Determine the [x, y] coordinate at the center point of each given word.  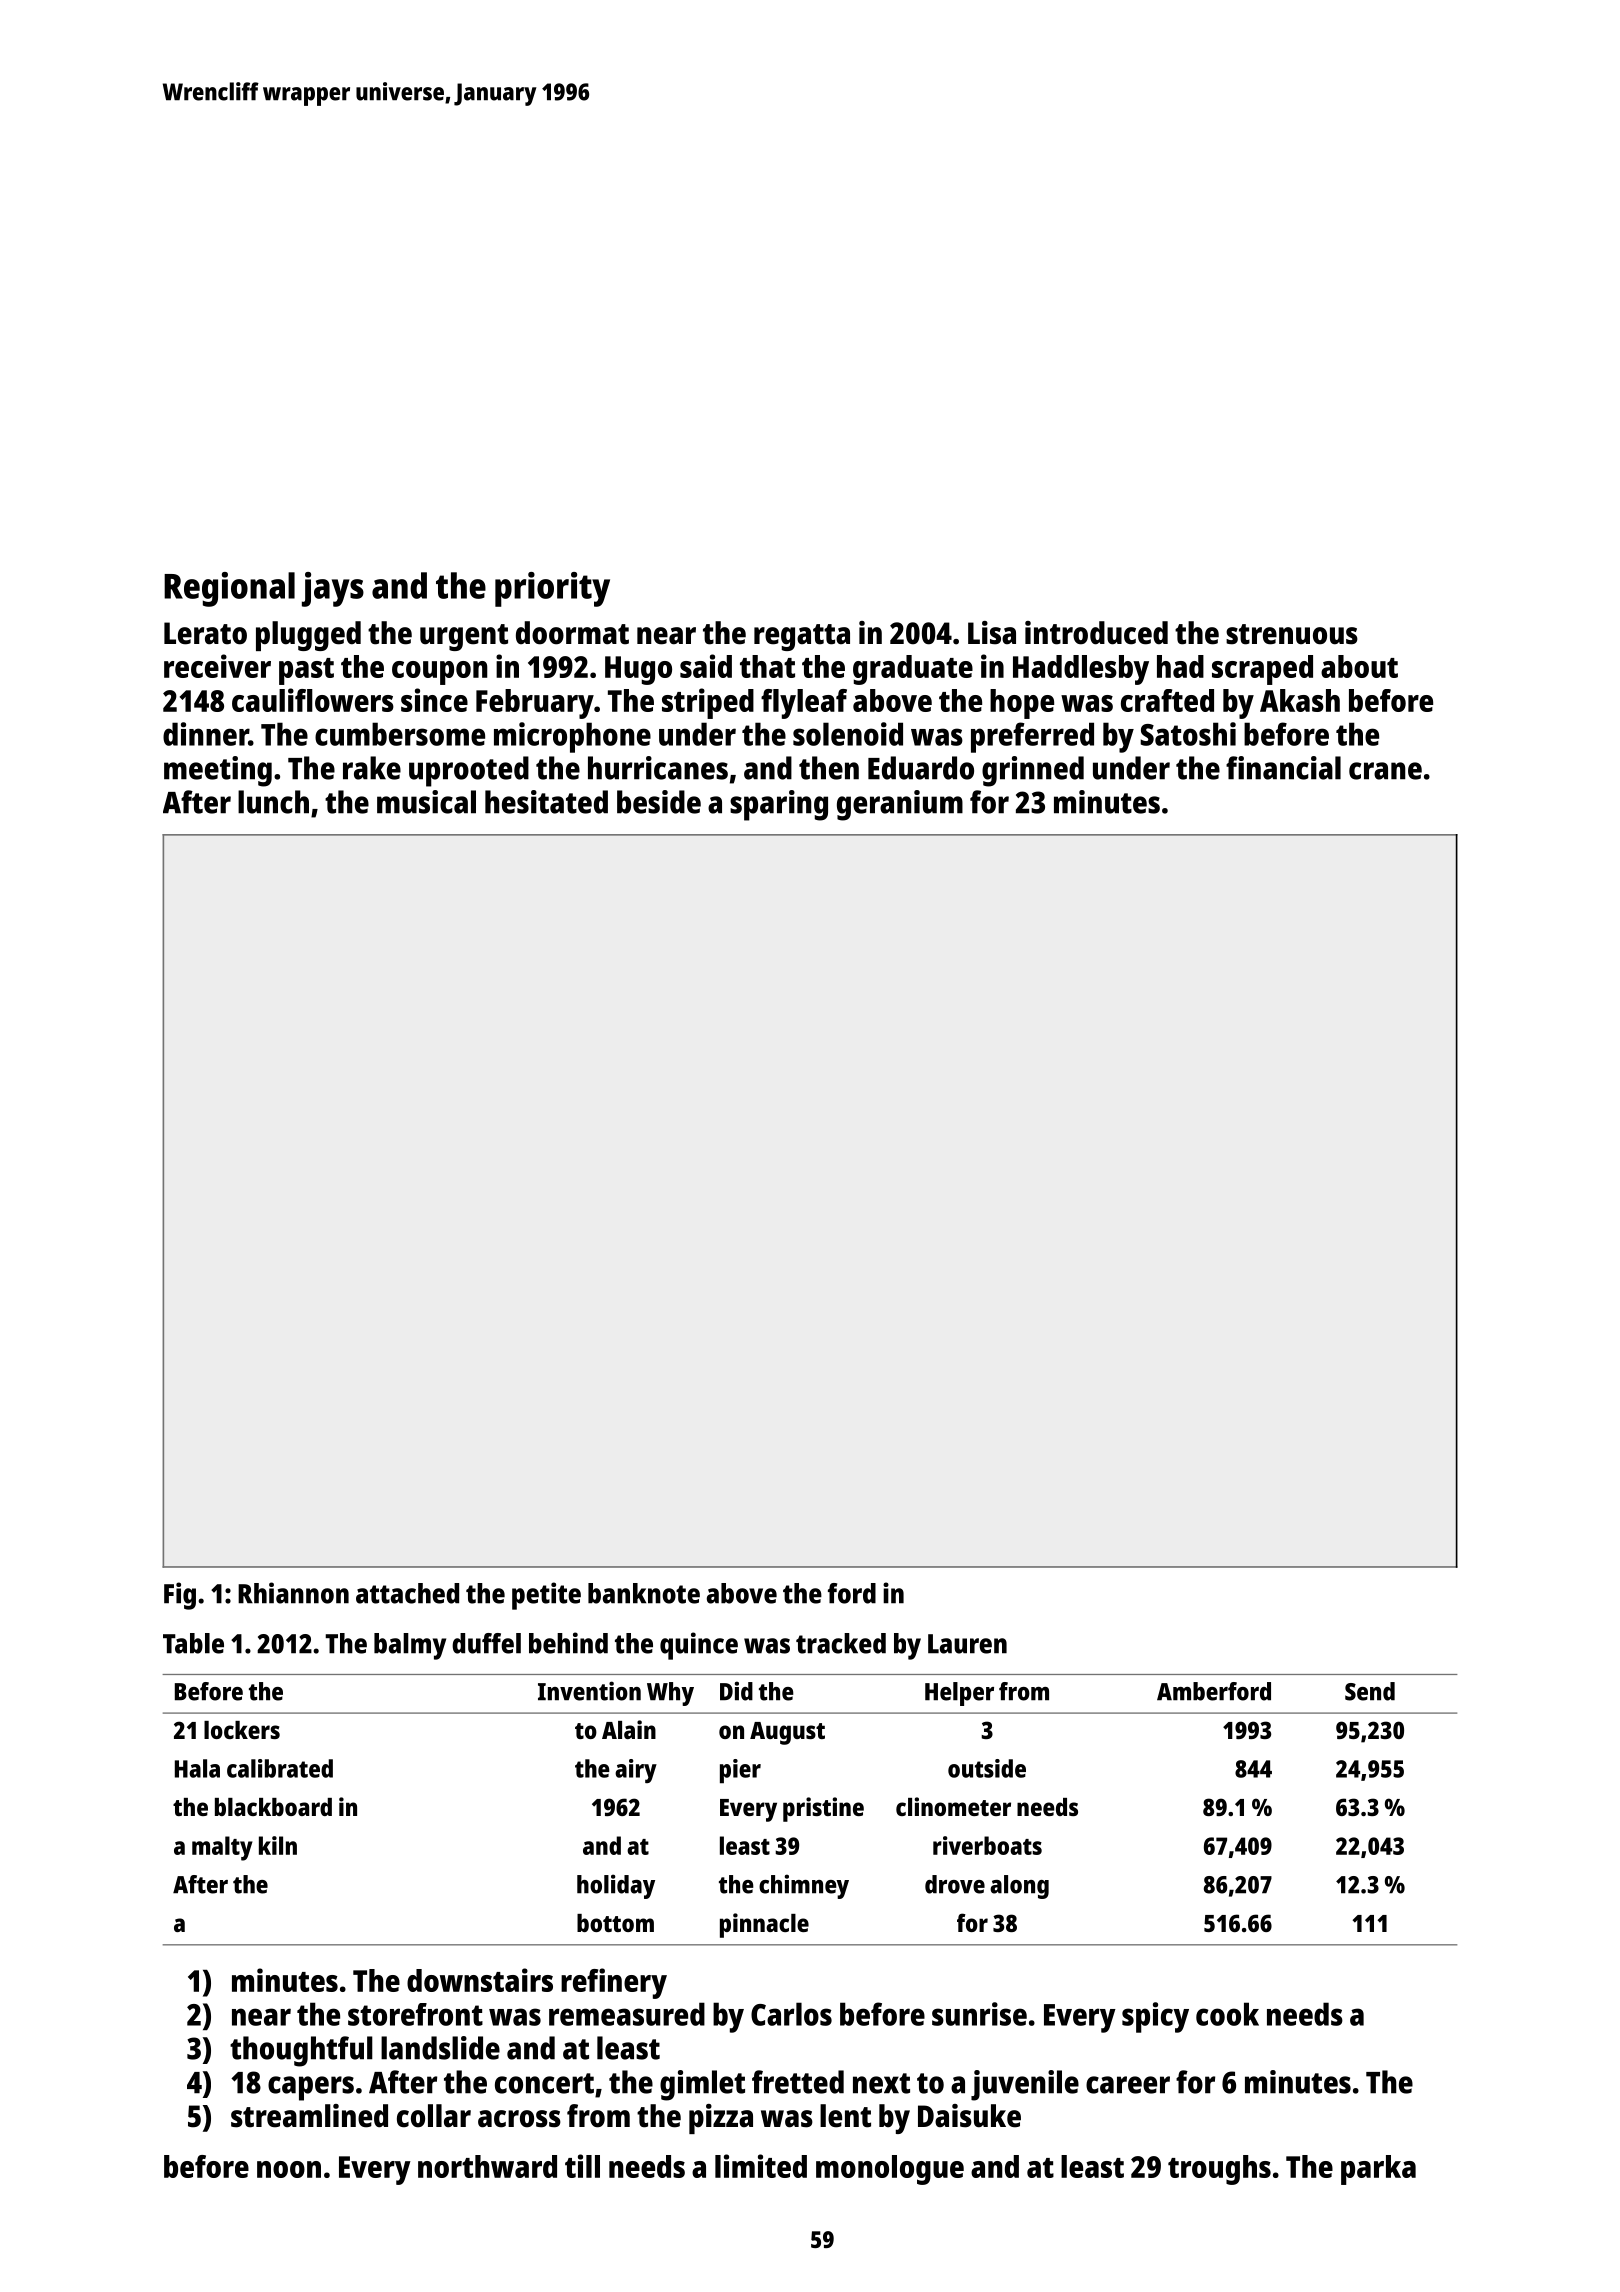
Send [1370, 1691]
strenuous [1292, 634]
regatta [802, 637]
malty [222, 1848]
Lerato [205, 633]
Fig [180, 1596]
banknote [644, 1593]
